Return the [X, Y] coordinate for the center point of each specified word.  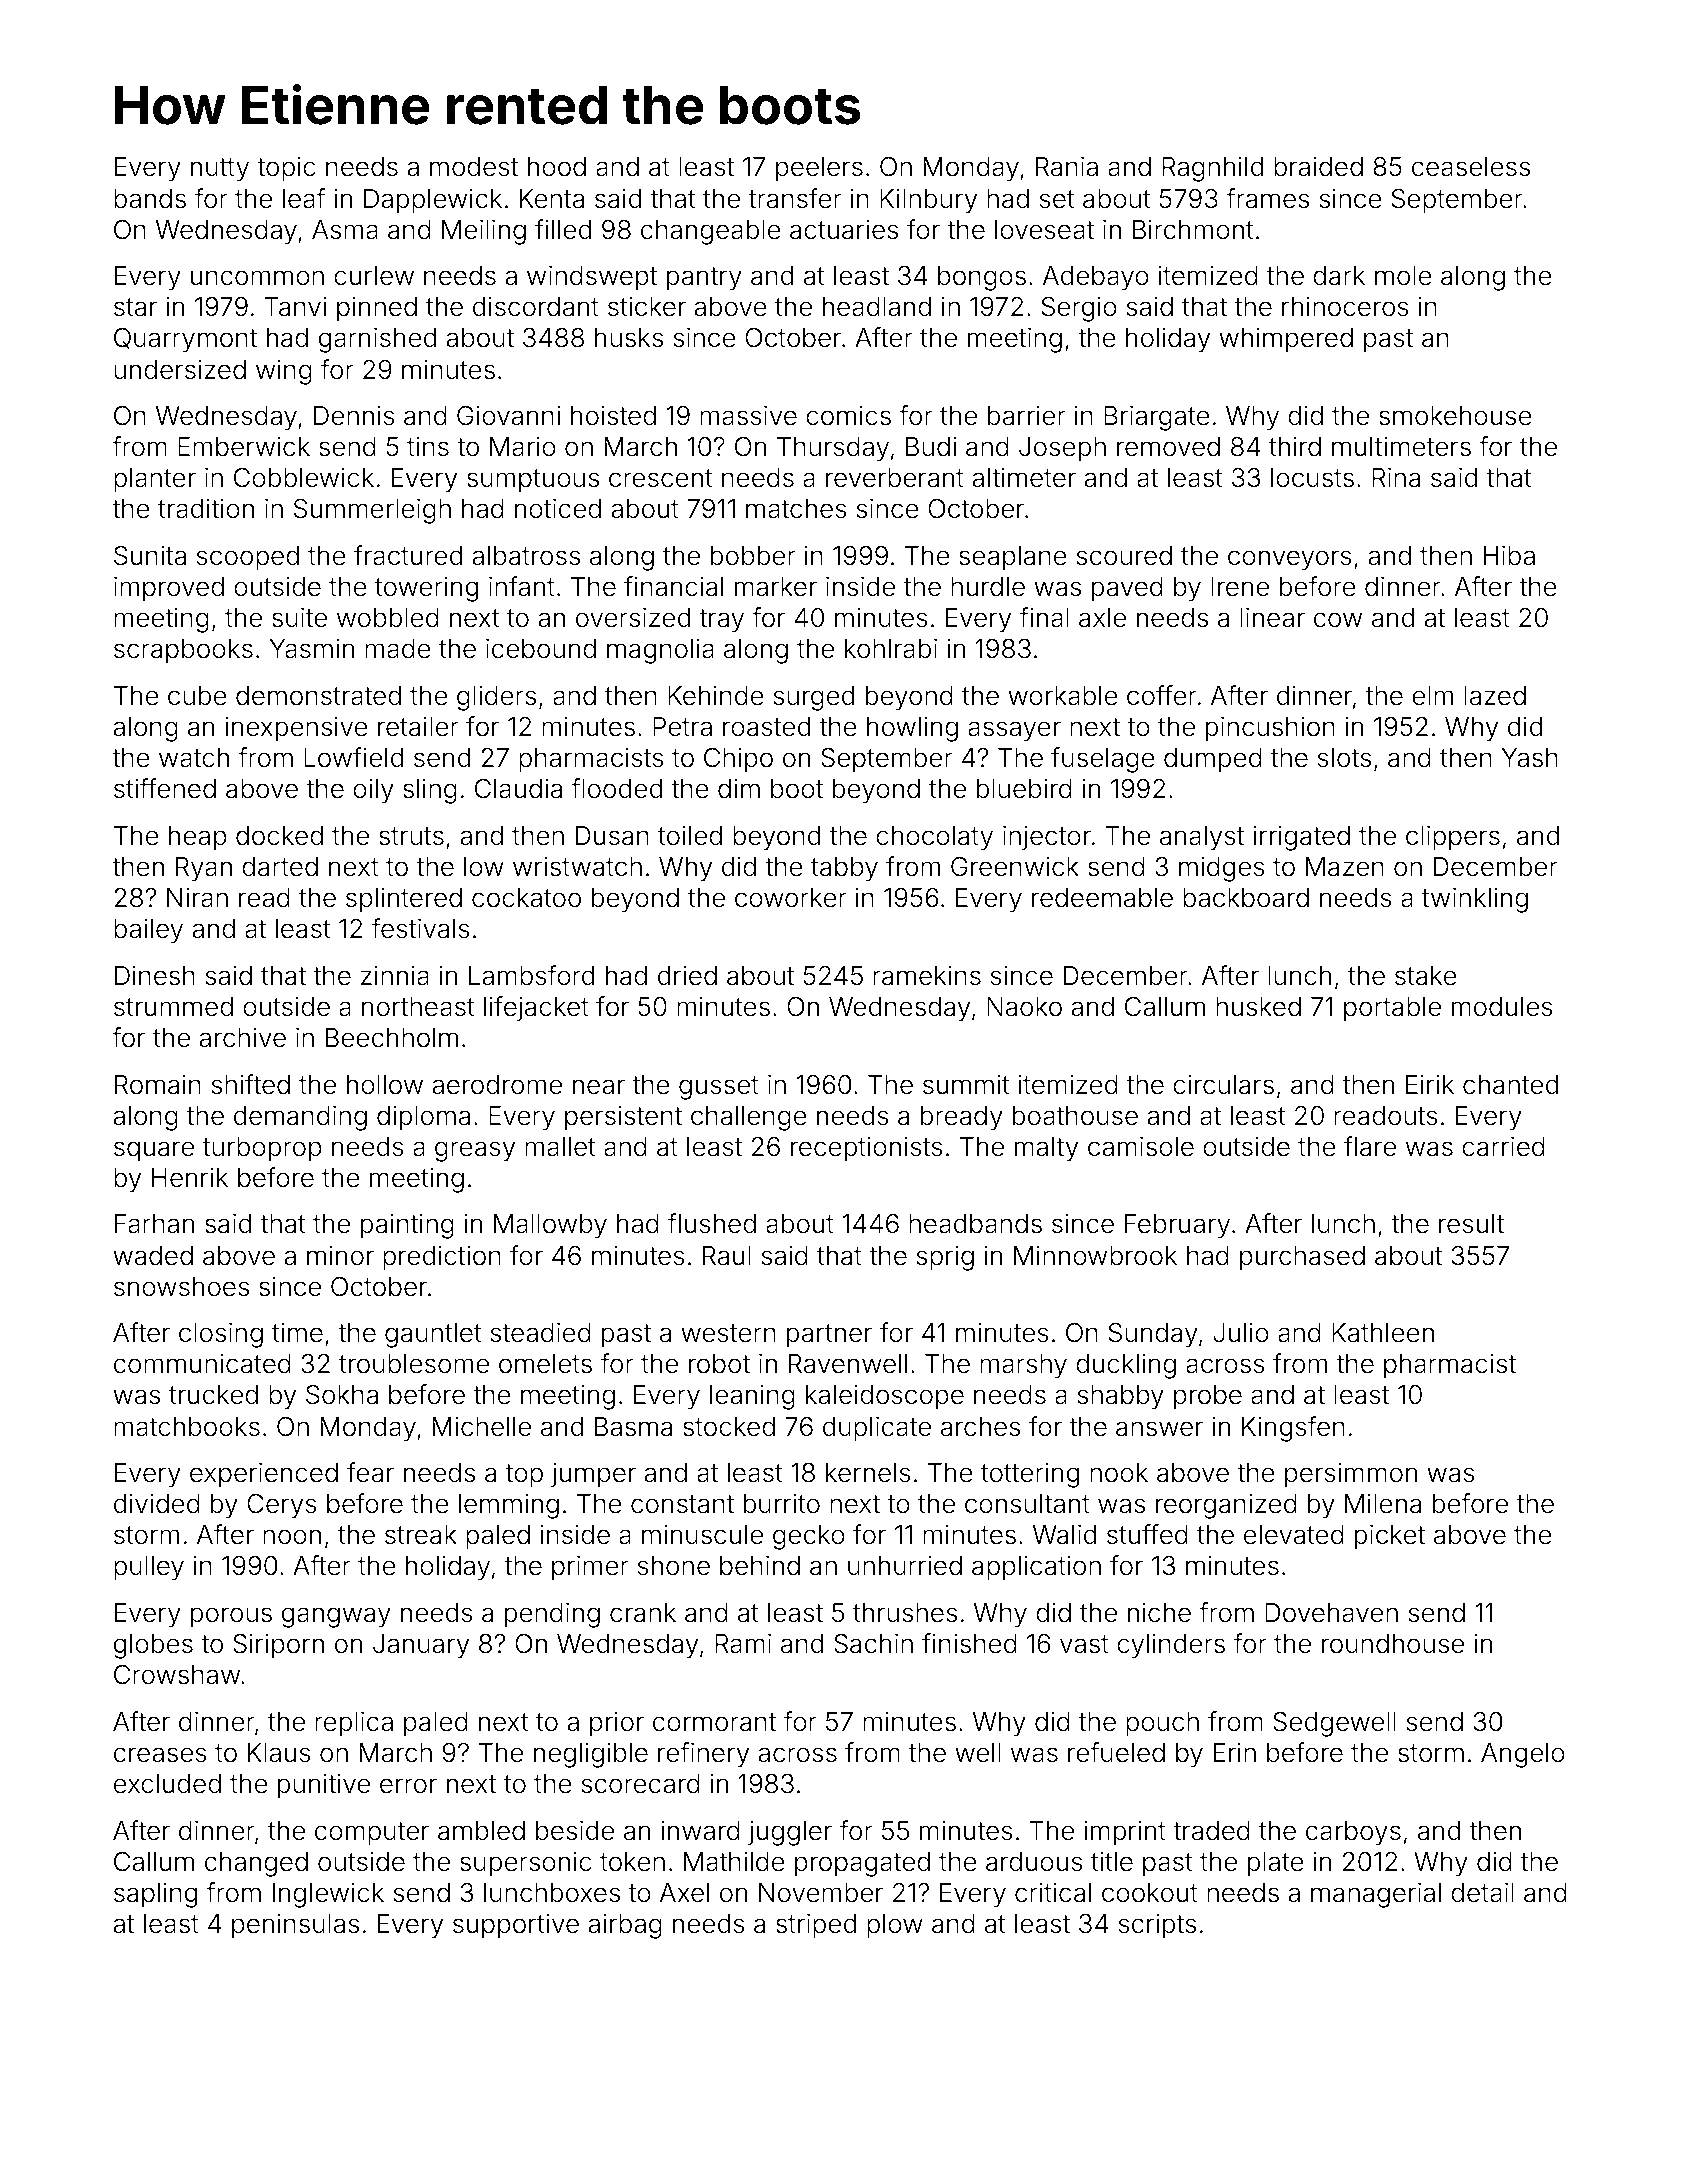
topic [286, 169]
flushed [712, 1223]
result [1471, 1224]
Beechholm [392, 1038]
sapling [155, 1895]
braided [1318, 167]
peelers [819, 169]
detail [1482, 1892]
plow [895, 1926]
